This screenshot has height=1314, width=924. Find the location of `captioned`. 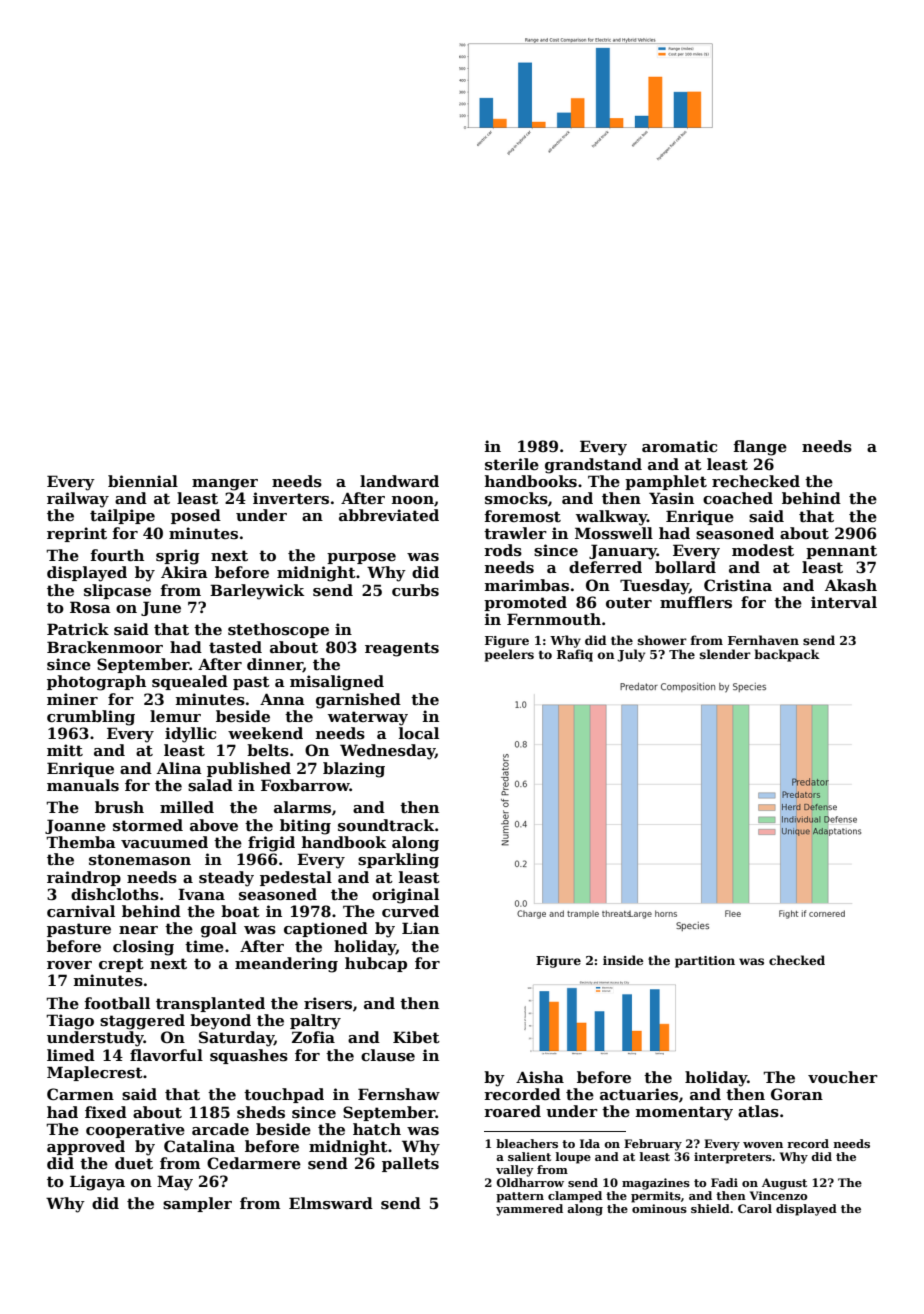

captioned is located at coordinates (326, 929).
